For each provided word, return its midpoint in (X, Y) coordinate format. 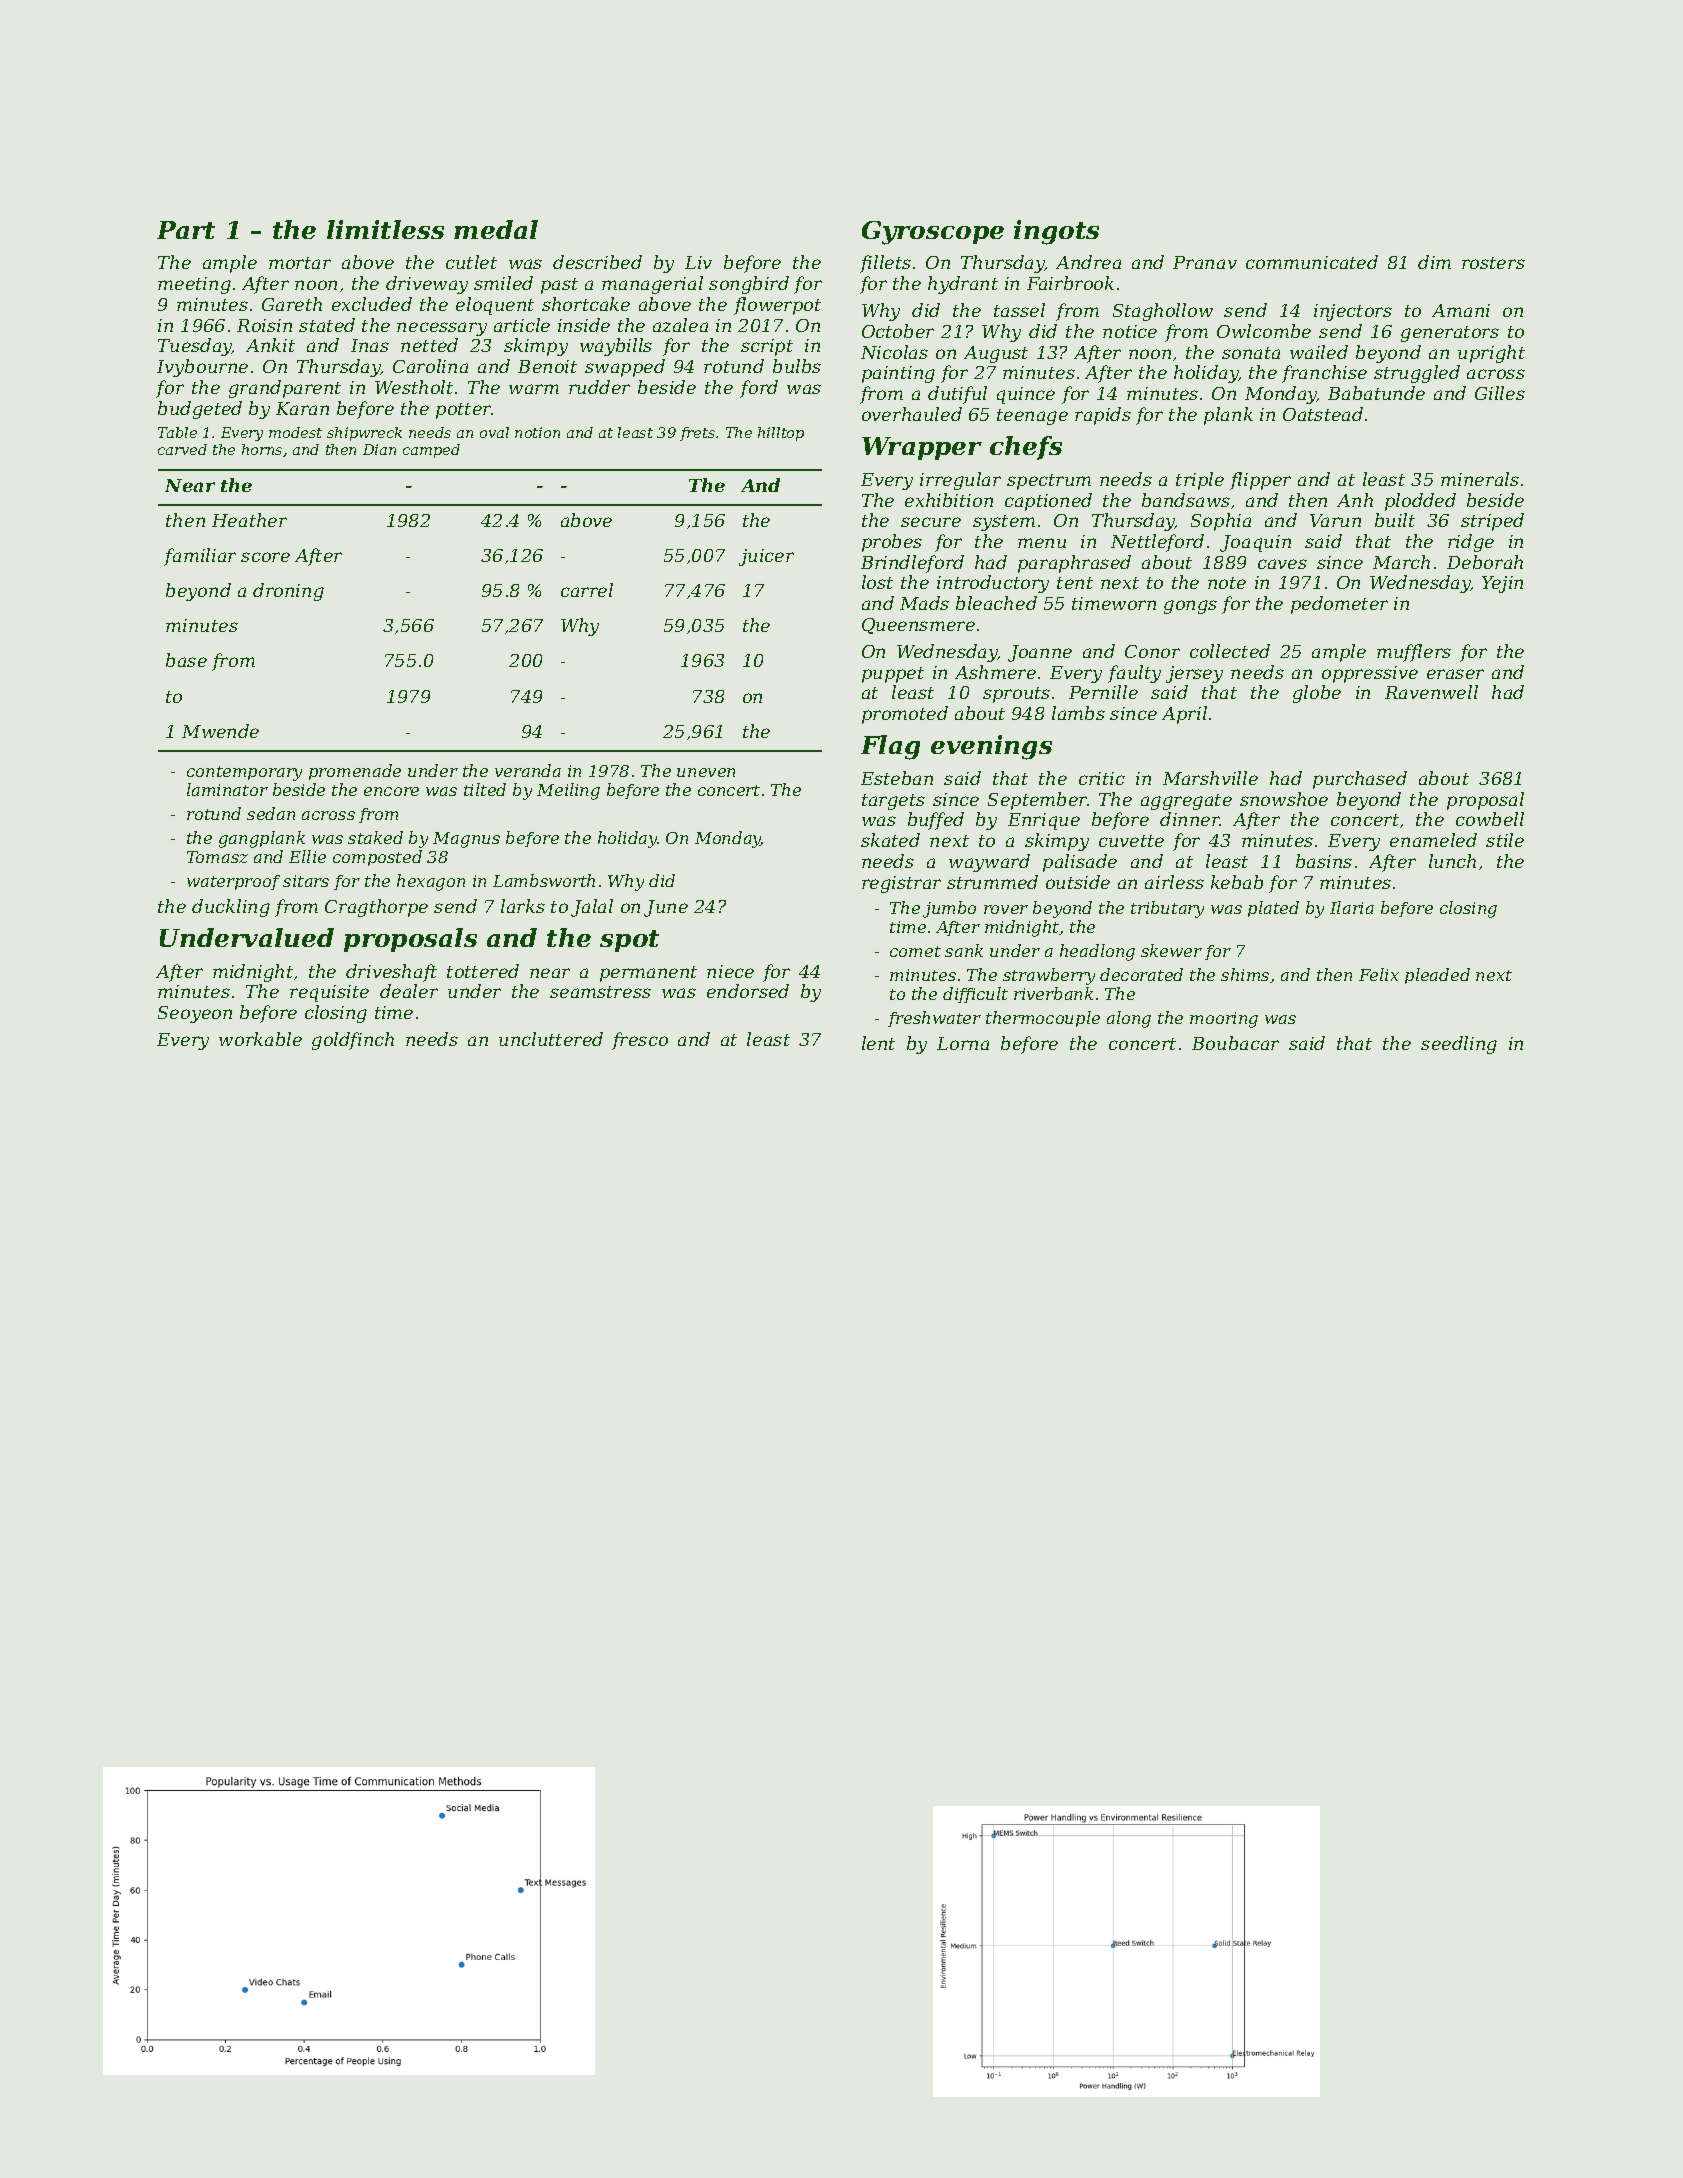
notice (1130, 331)
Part (186, 230)
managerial (652, 285)
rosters (1493, 263)
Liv (698, 262)
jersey (1194, 674)
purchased (1360, 780)
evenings (991, 747)
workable (260, 1039)
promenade (355, 772)
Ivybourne (202, 368)
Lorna (963, 1043)
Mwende (220, 731)
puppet (893, 675)
